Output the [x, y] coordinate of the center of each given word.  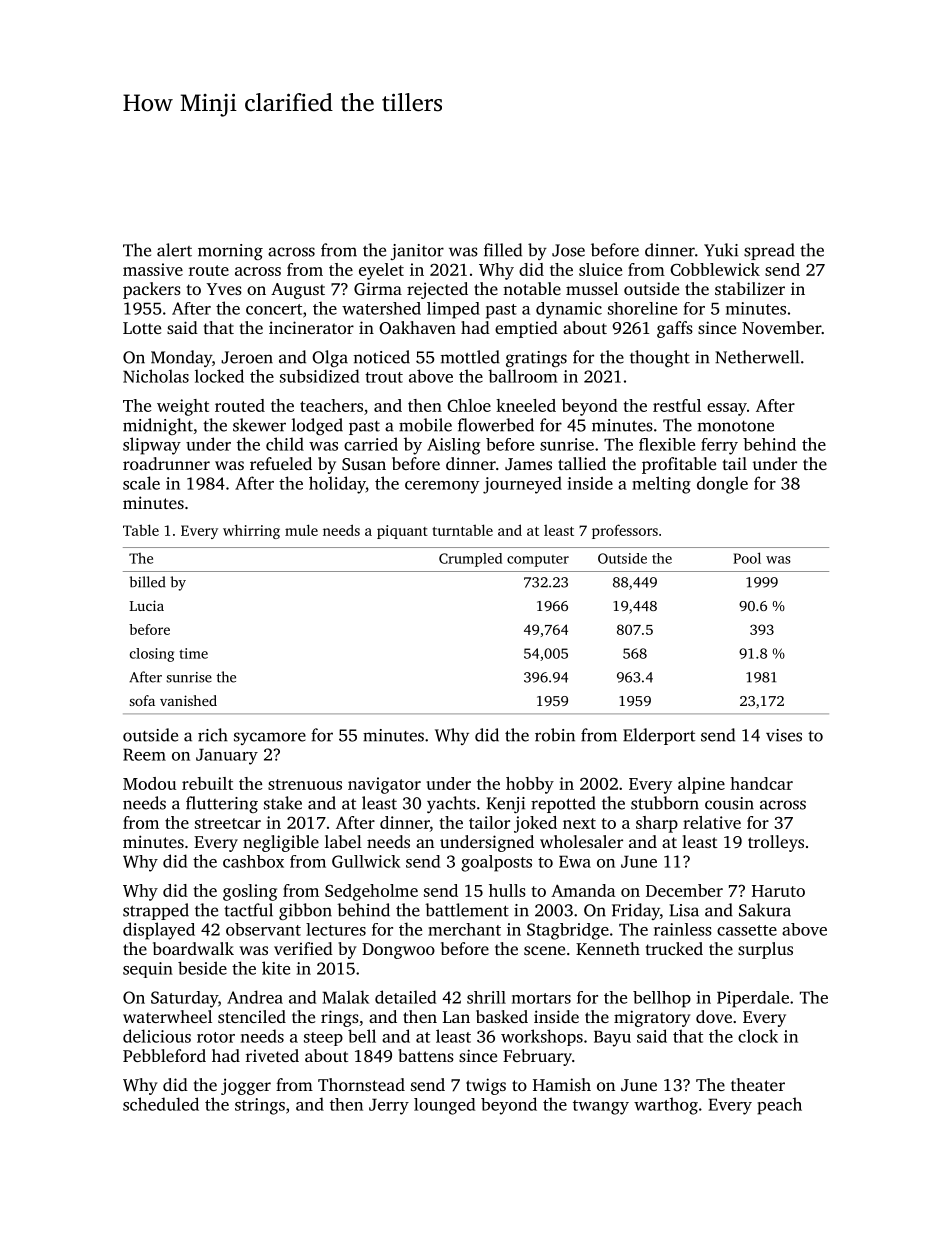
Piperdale [753, 999]
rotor [216, 1037]
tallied [582, 463]
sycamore [270, 738]
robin [555, 735]
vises [784, 735]
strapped [156, 911]
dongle [722, 485]
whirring [251, 531]
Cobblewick [715, 269]
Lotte [142, 328]
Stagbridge [568, 931]
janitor [417, 252]
